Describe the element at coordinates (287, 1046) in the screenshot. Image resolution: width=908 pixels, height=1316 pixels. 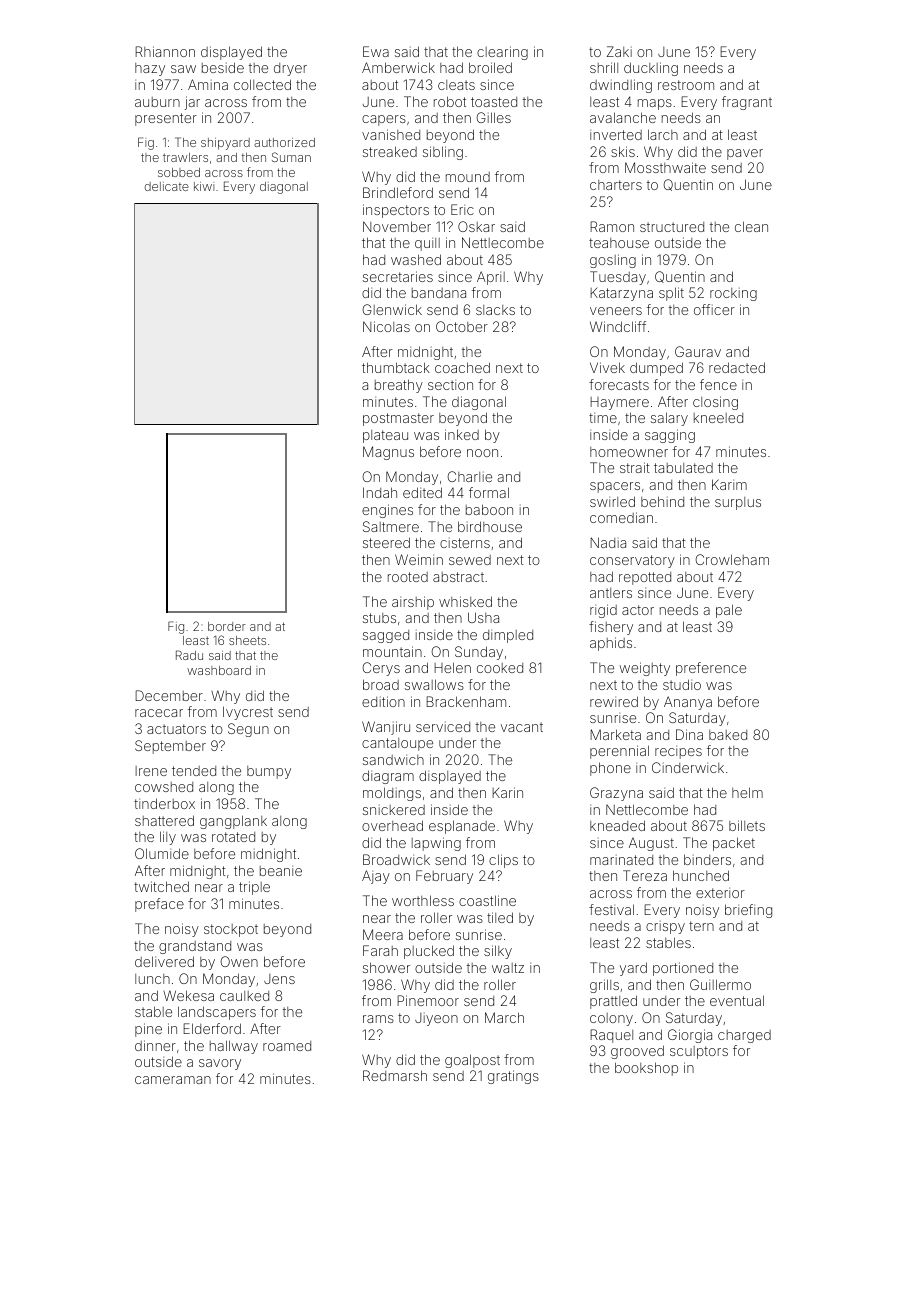
I see `roamed` at that location.
